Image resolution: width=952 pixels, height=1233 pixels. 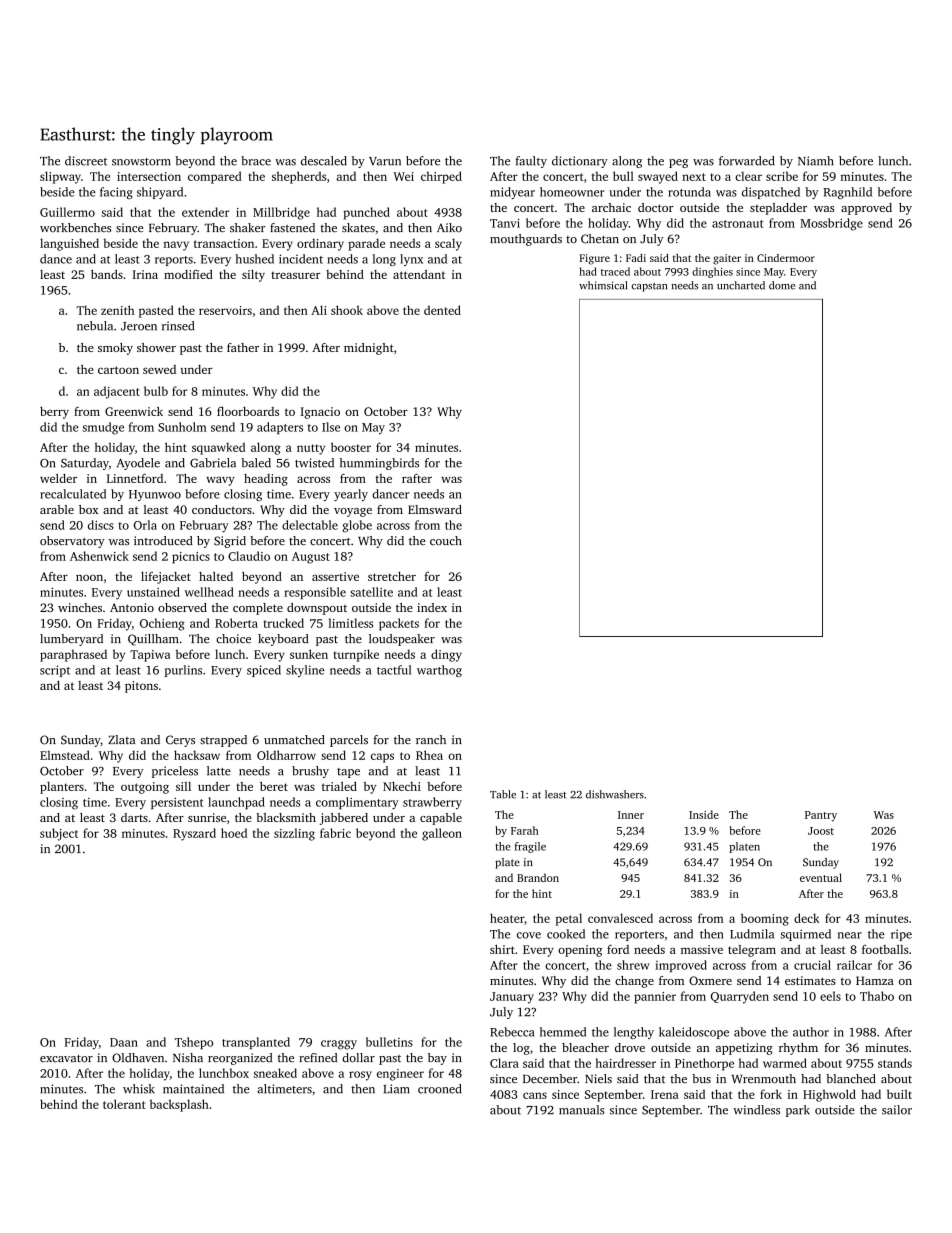 What do you see at coordinates (572, 192) in the screenshot?
I see `homeowner` at bounding box center [572, 192].
